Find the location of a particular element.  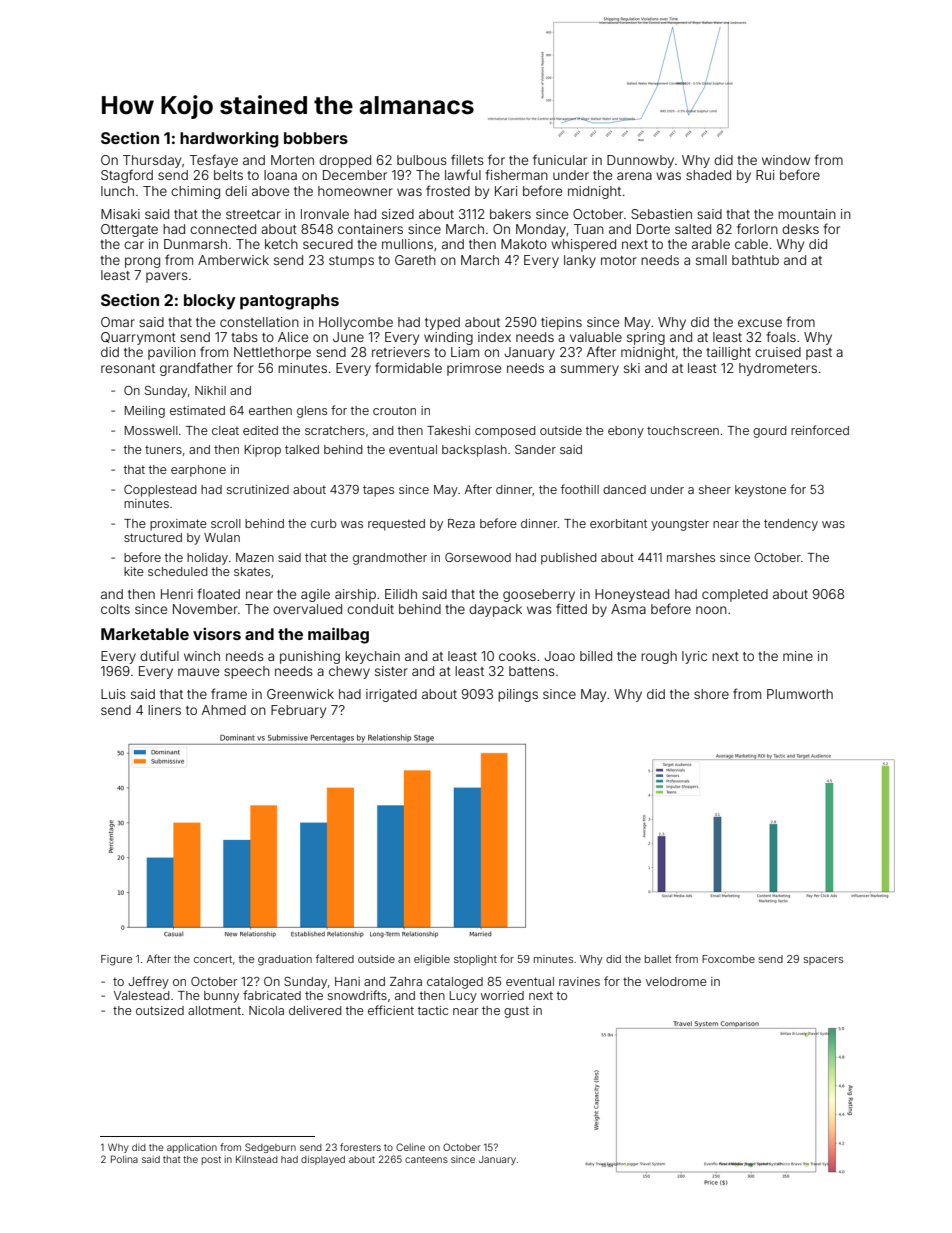

pilings is located at coordinates (518, 695).
